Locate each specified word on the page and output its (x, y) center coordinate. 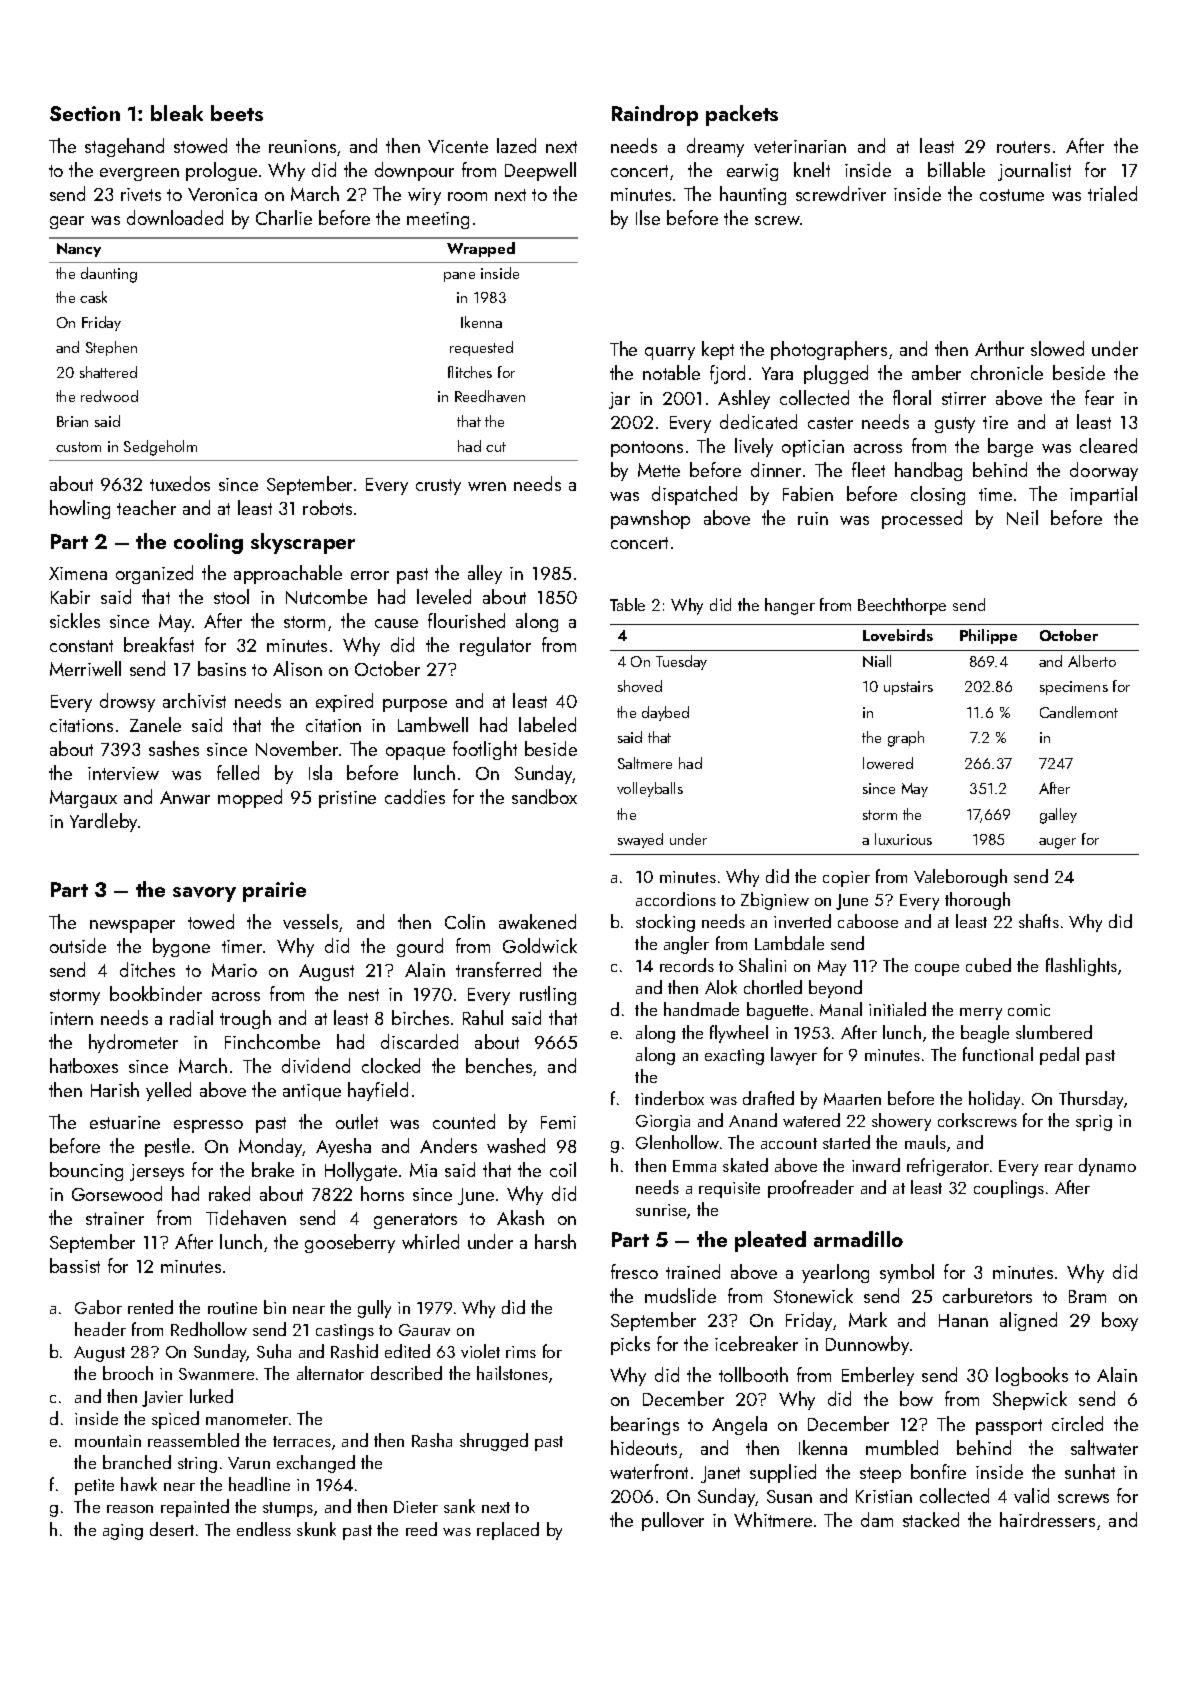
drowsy (127, 702)
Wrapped (481, 249)
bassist (75, 1265)
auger (1057, 843)
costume (1012, 195)
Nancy (79, 250)
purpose (415, 705)
